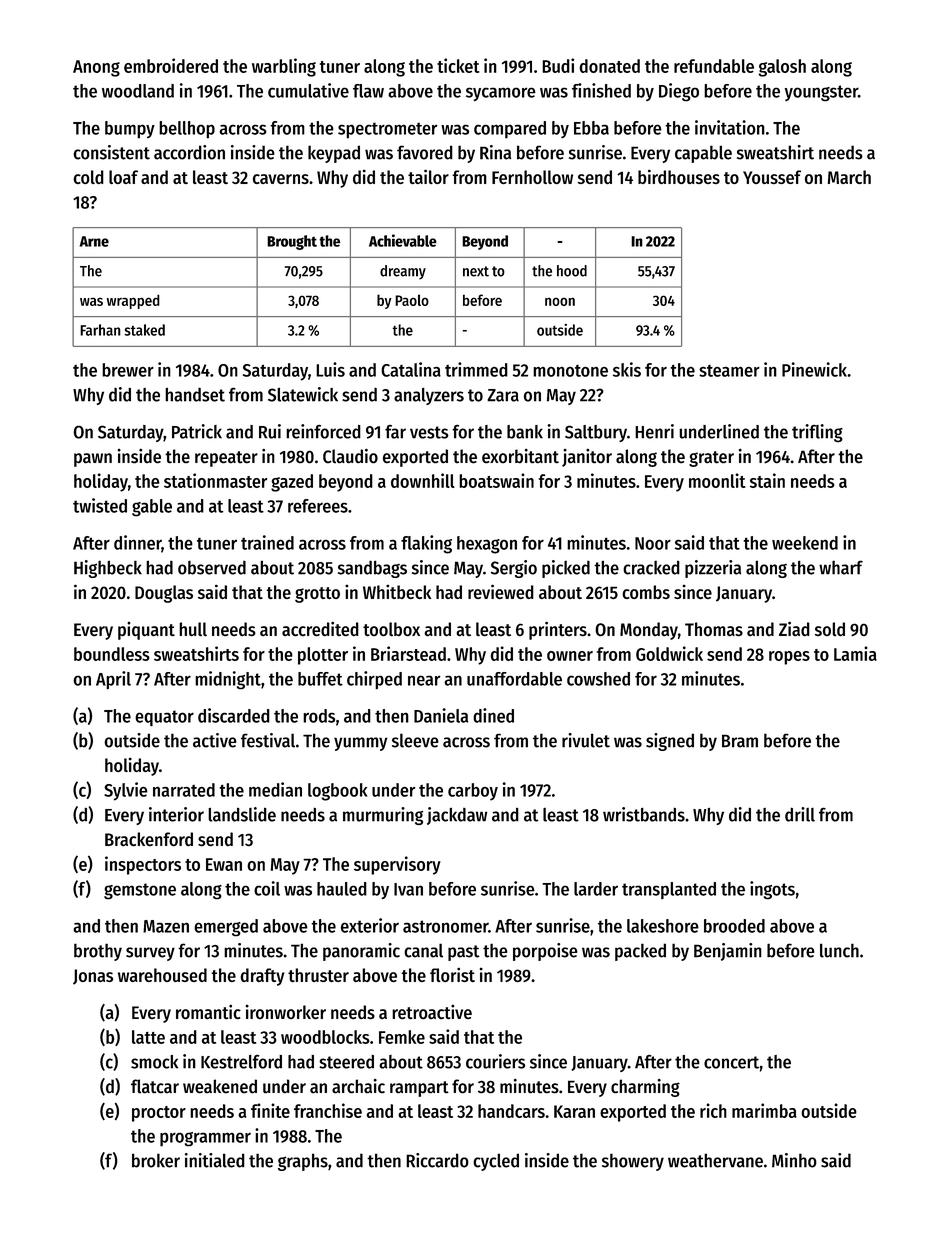 The width and height of the screenshot is (952, 1233). What do you see at coordinates (740, 741) in the screenshot?
I see `Bram` at bounding box center [740, 741].
